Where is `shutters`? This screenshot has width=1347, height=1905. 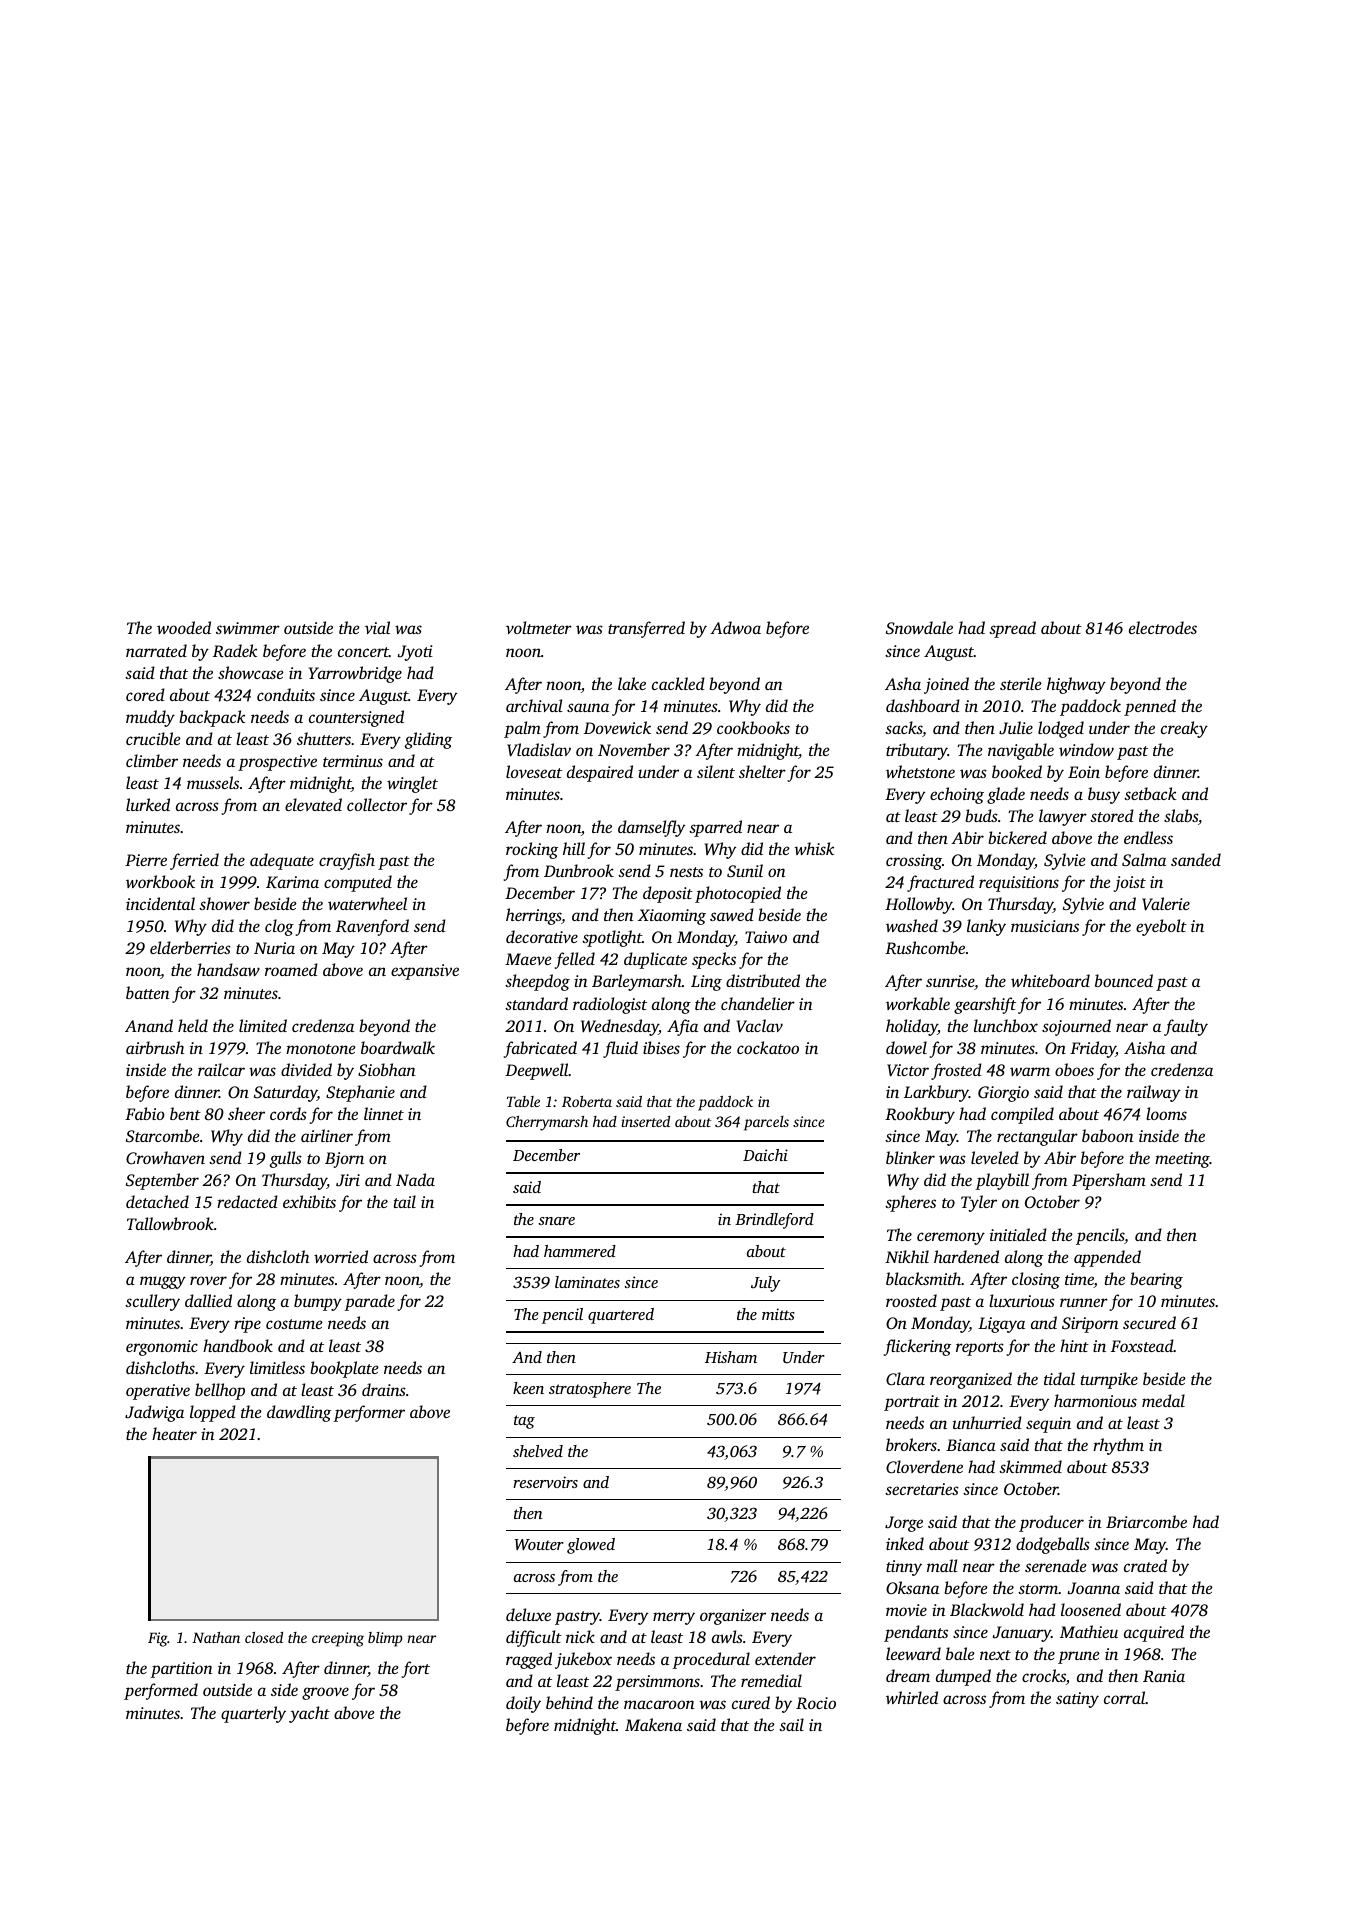
shutters is located at coordinates (324, 738).
